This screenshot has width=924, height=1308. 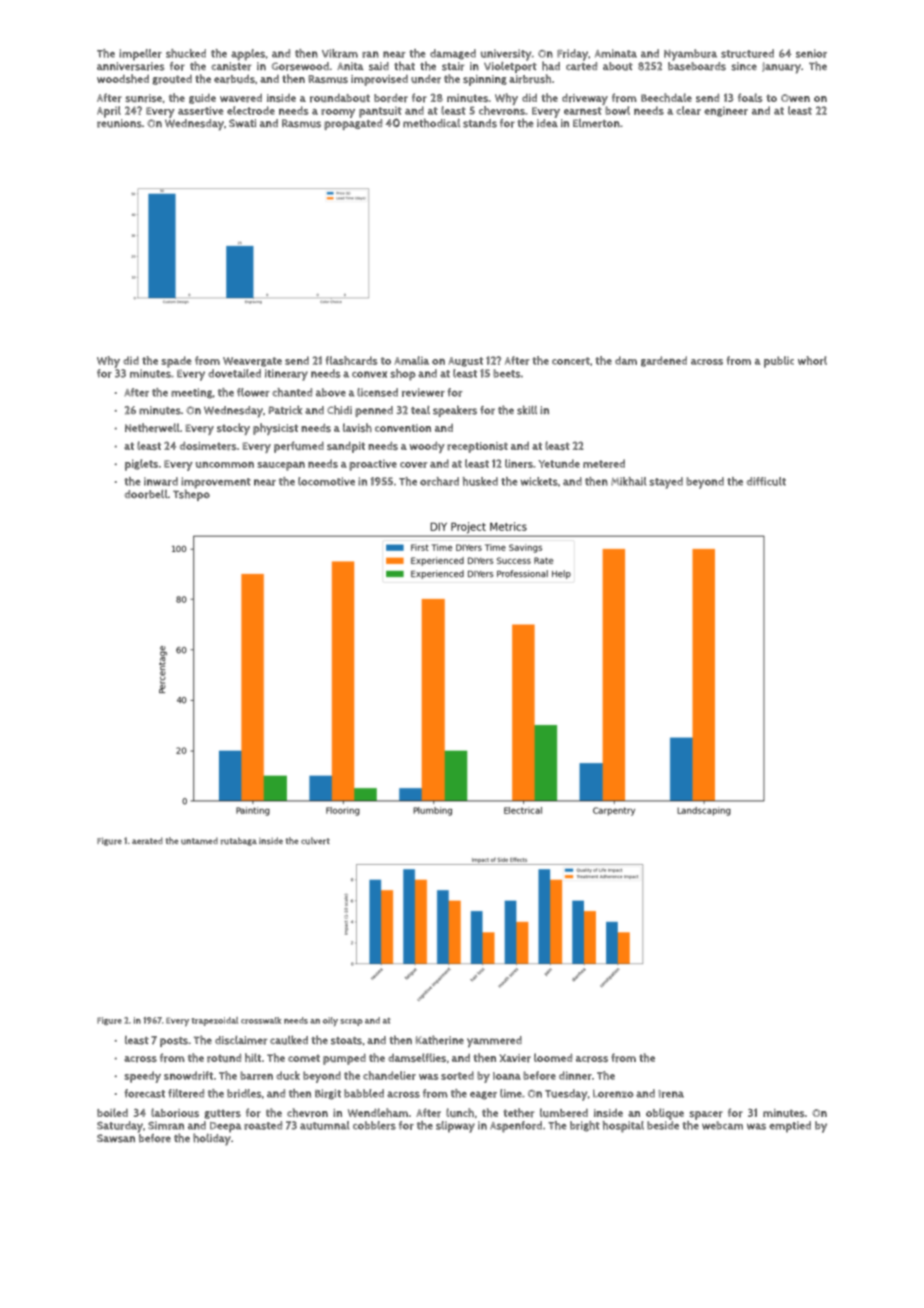 What do you see at coordinates (766, 481) in the screenshot?
I see `difficult` at bounding box center [766, 481].
